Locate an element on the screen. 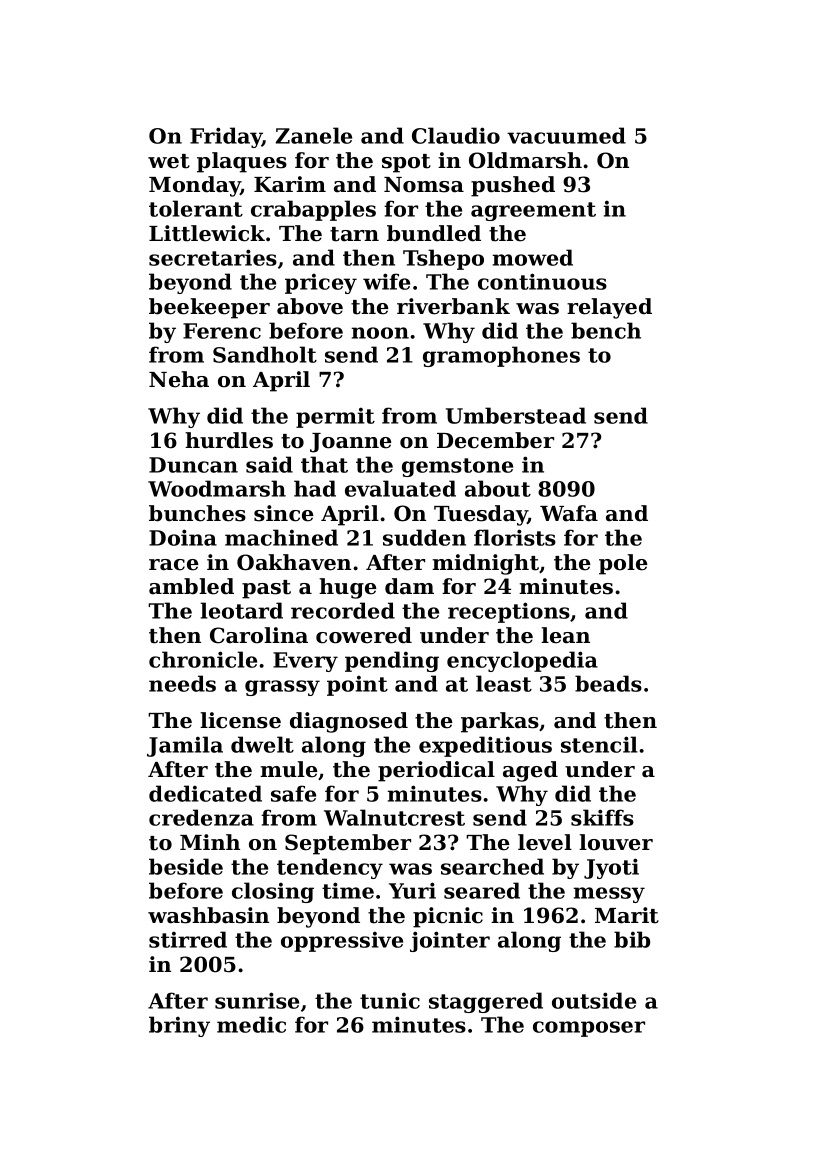  wet is located at coordinates (169, 161).
